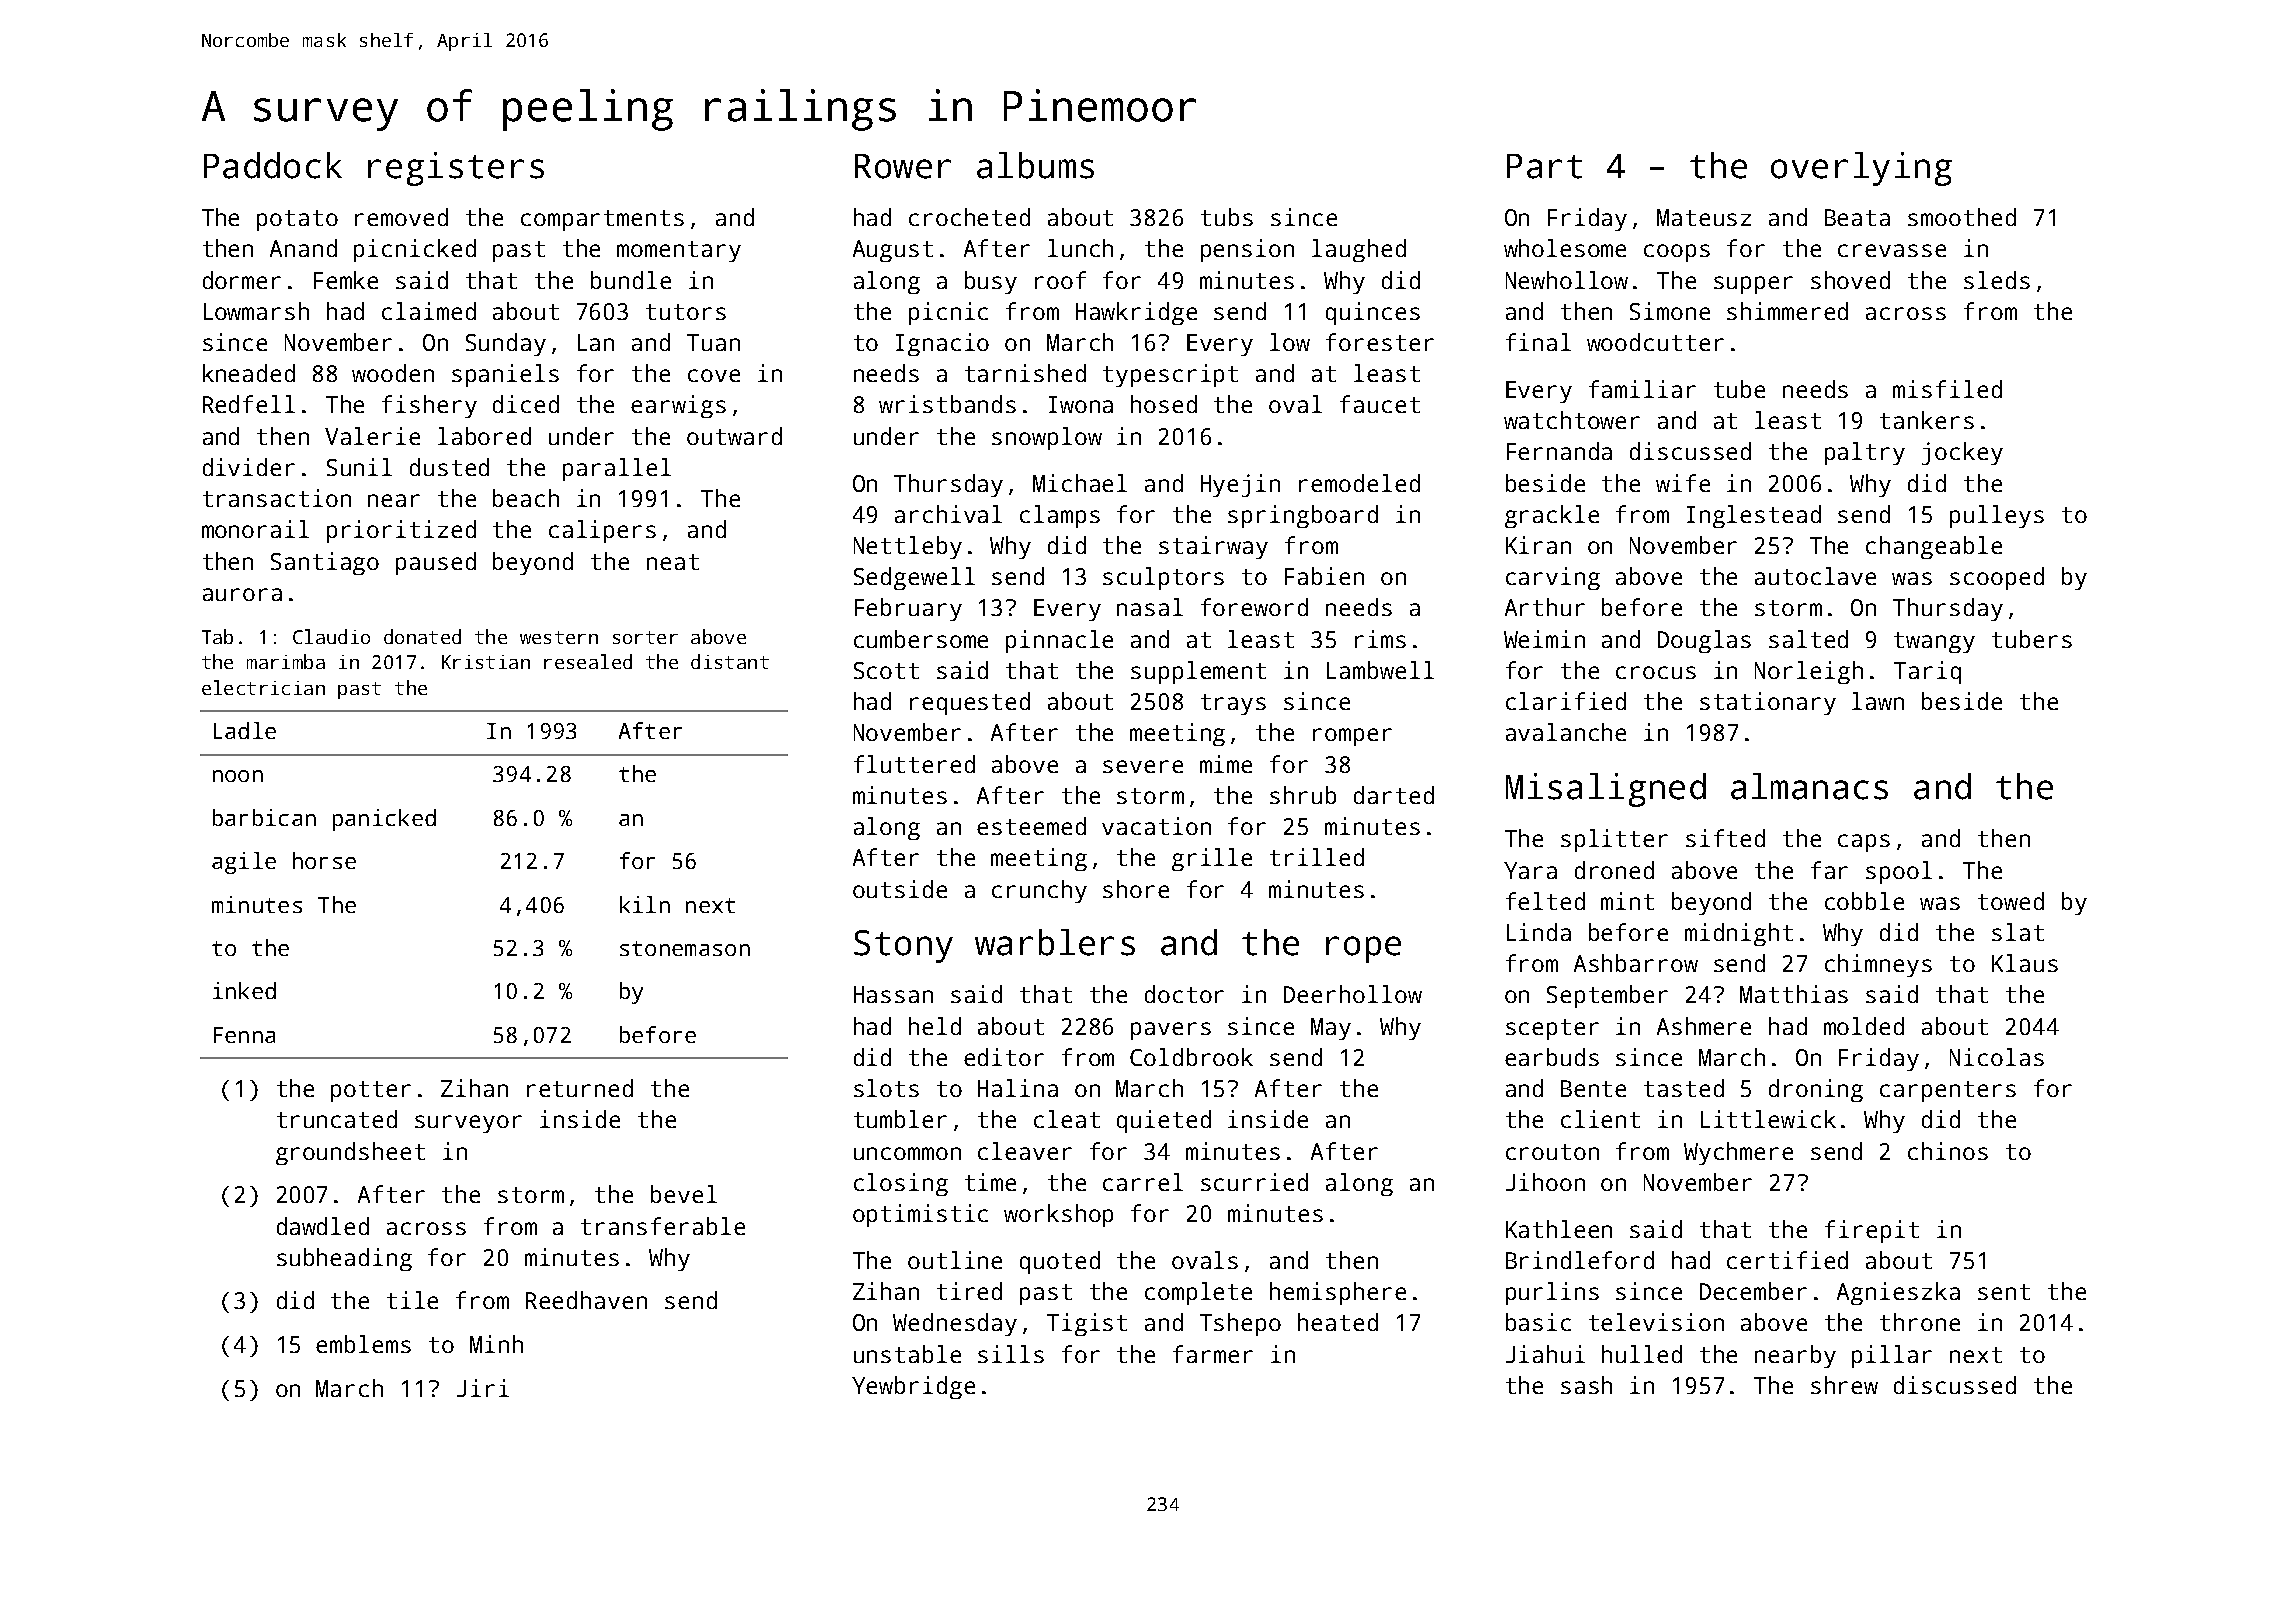  I want to click on farmer, so click(1213, 1354).
